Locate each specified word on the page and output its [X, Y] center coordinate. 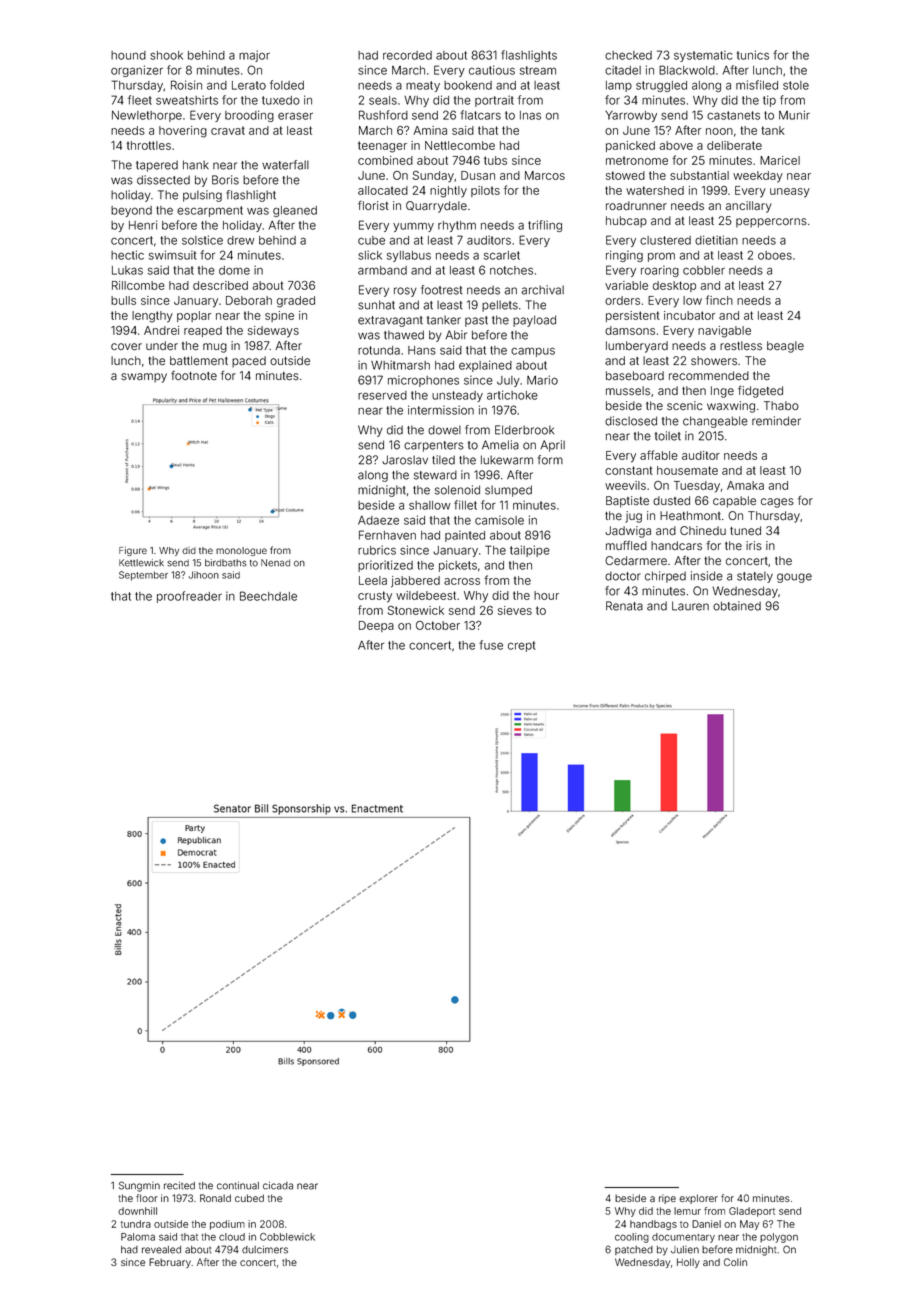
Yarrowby [631, 116]
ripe [667, 1199]
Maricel [780, 160]
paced [249, 362]
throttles [149, 145]
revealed [161, 1250]
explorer [698, 1199]
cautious [492, 70]
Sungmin [139, 1186]
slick [370, 255]
